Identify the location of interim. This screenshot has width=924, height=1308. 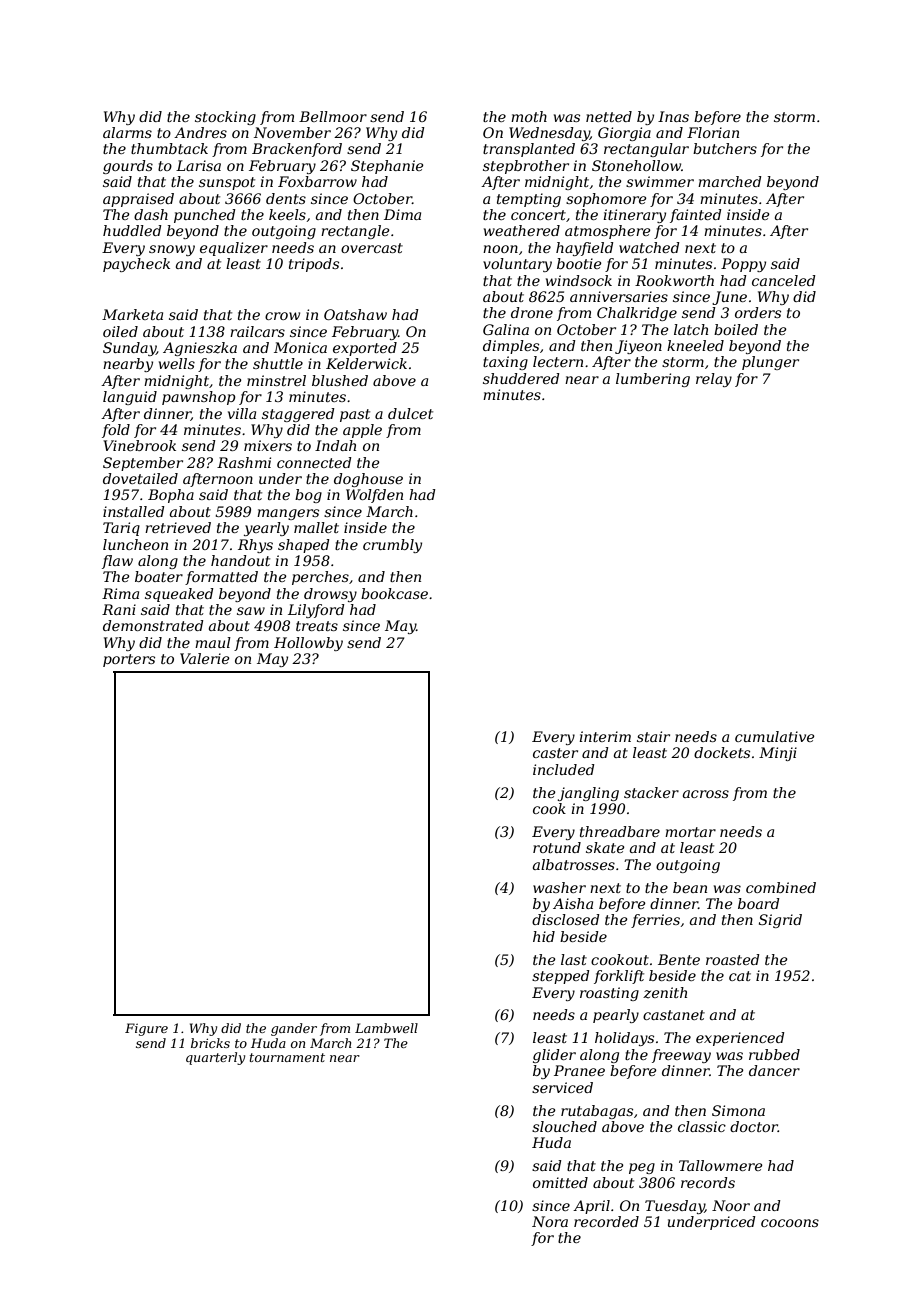
(605, 736).
